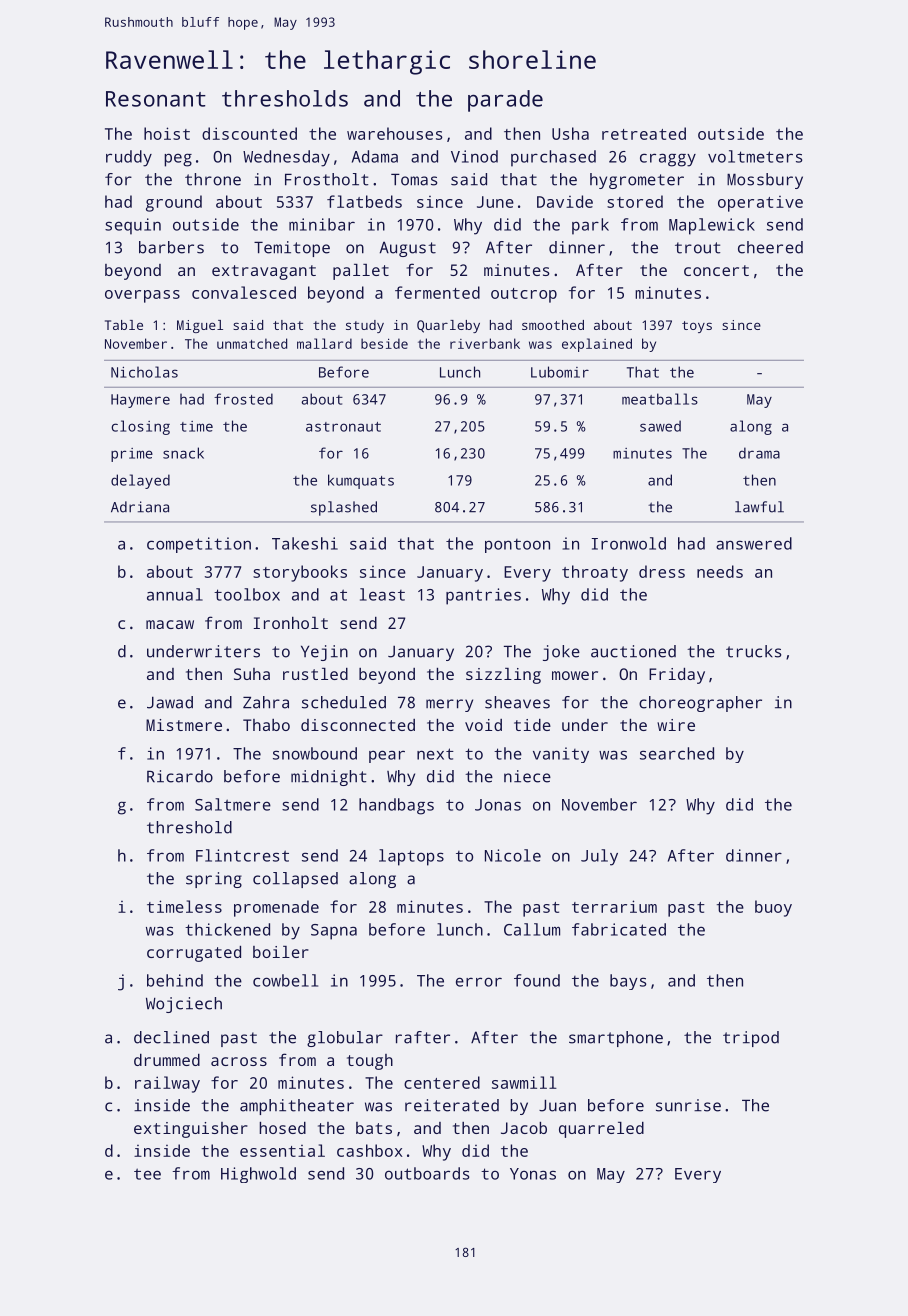  Describe the element at coordinates (194, 954) in the screenshot. I see `corrugated` at that location.
